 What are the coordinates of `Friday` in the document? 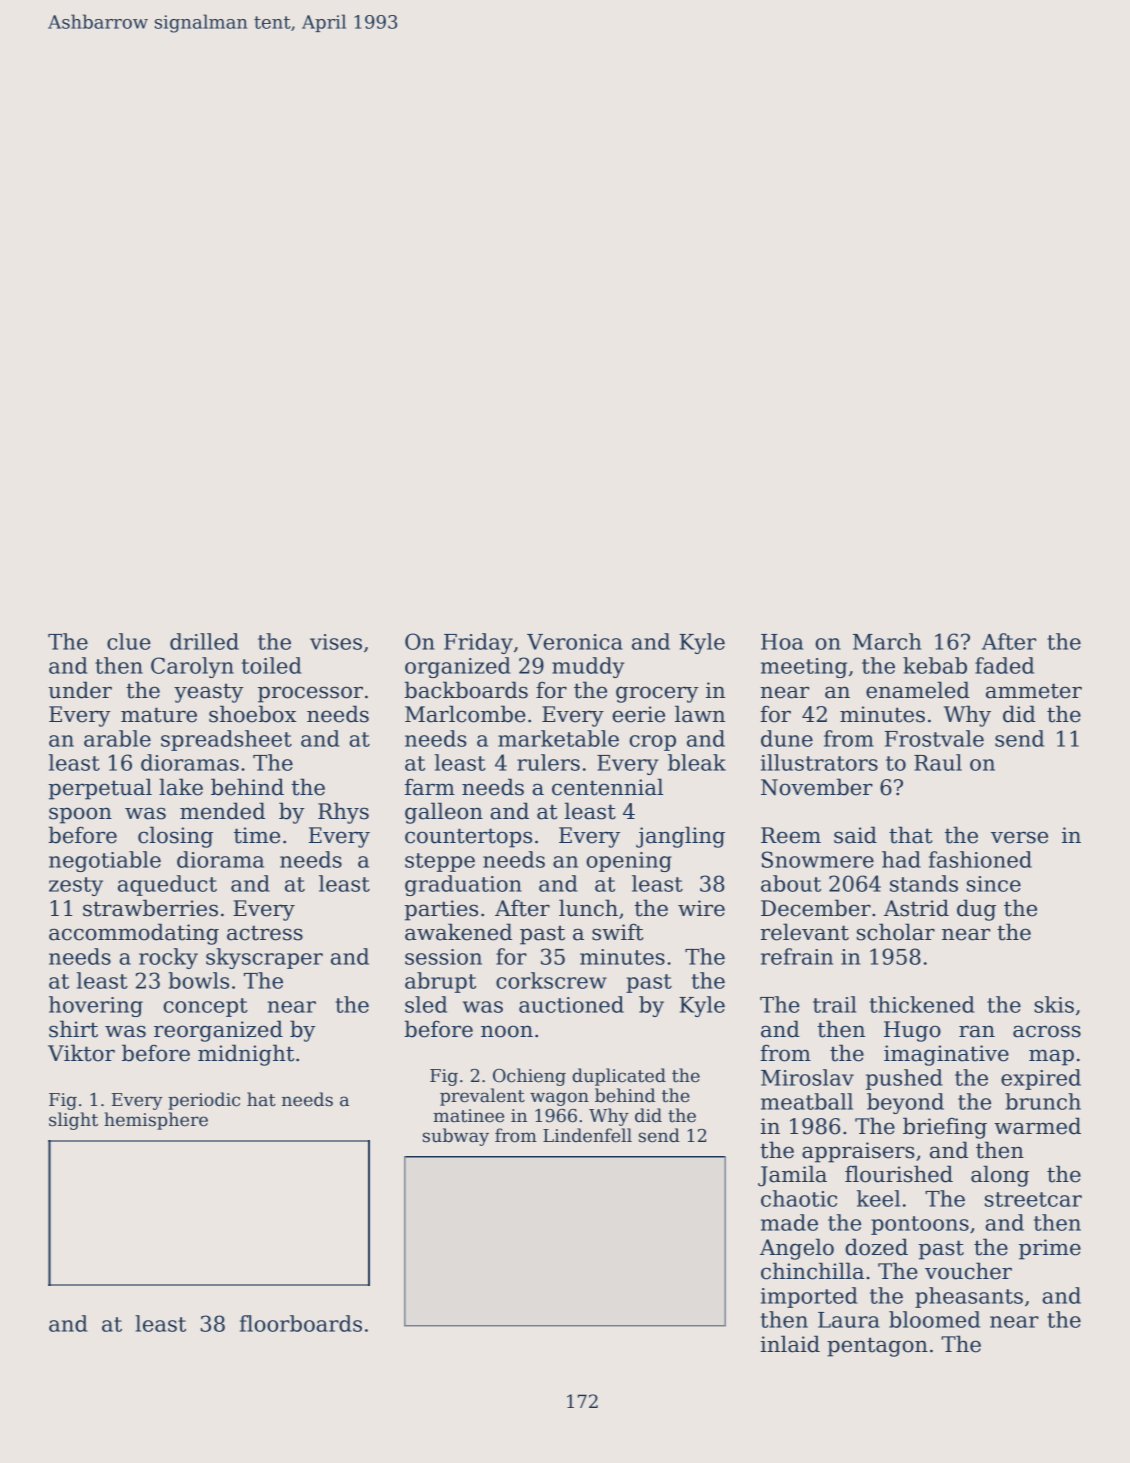 It's located at (478, 643).
